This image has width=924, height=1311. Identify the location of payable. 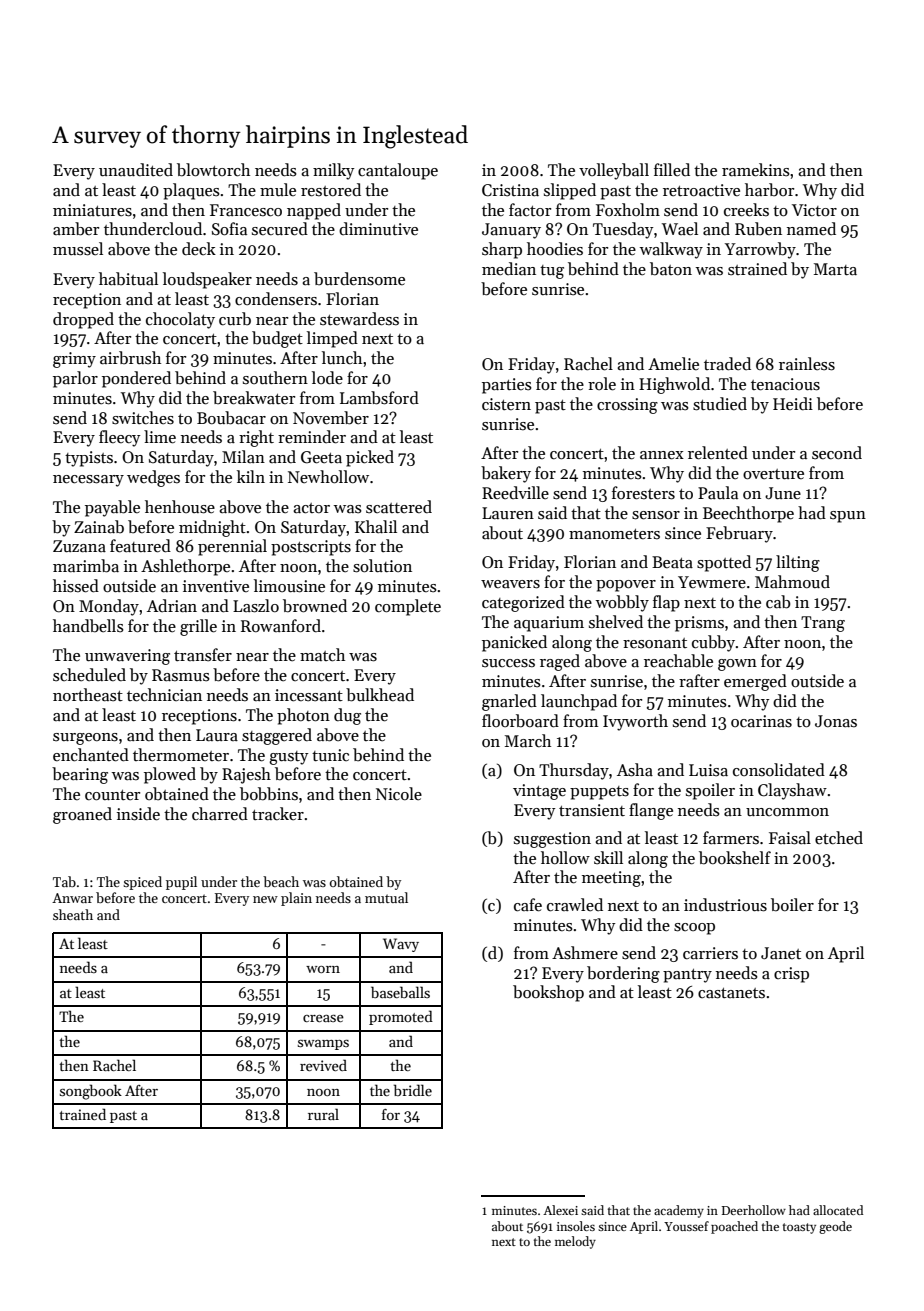
(112, 508).
